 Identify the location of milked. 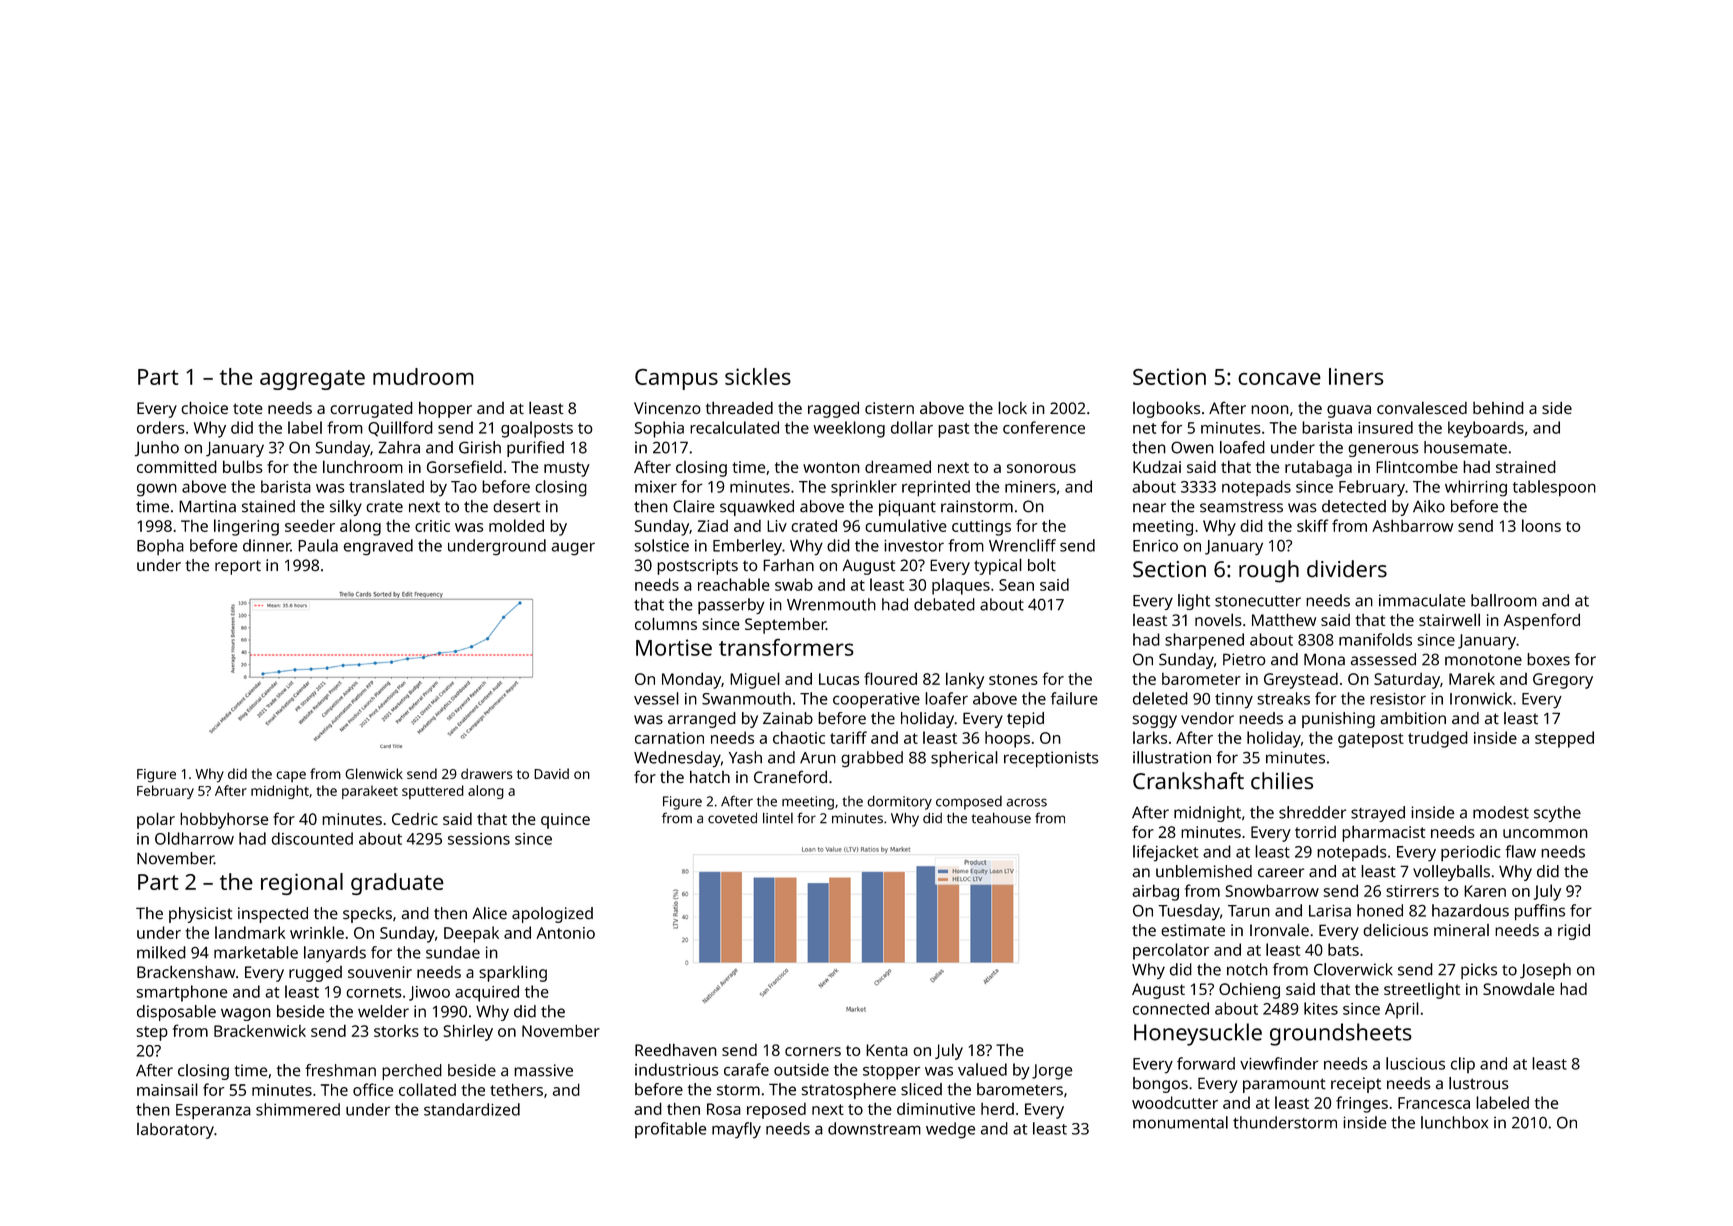
(161, 952).
